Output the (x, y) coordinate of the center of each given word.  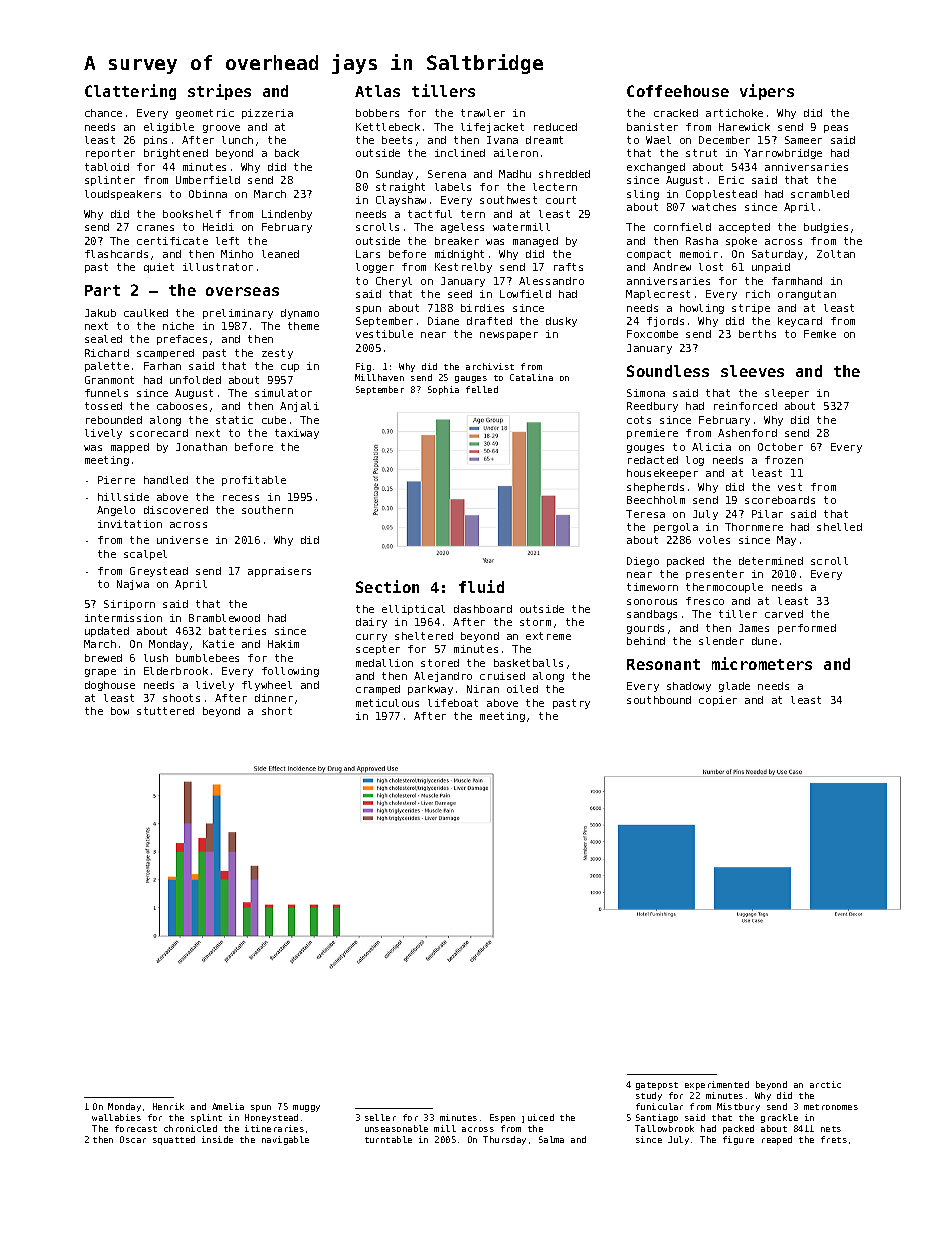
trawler (483, 113)
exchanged (656, 168)
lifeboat (453, 703)
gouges (645, 449)
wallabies (116, 1117)
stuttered (165, 711)
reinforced (745, 406)
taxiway (297, 434)
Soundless (668, 371)
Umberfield (208, 180)
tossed (103, 406)
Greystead (159, 572)
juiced (538, 1118)
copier (718, 701)
